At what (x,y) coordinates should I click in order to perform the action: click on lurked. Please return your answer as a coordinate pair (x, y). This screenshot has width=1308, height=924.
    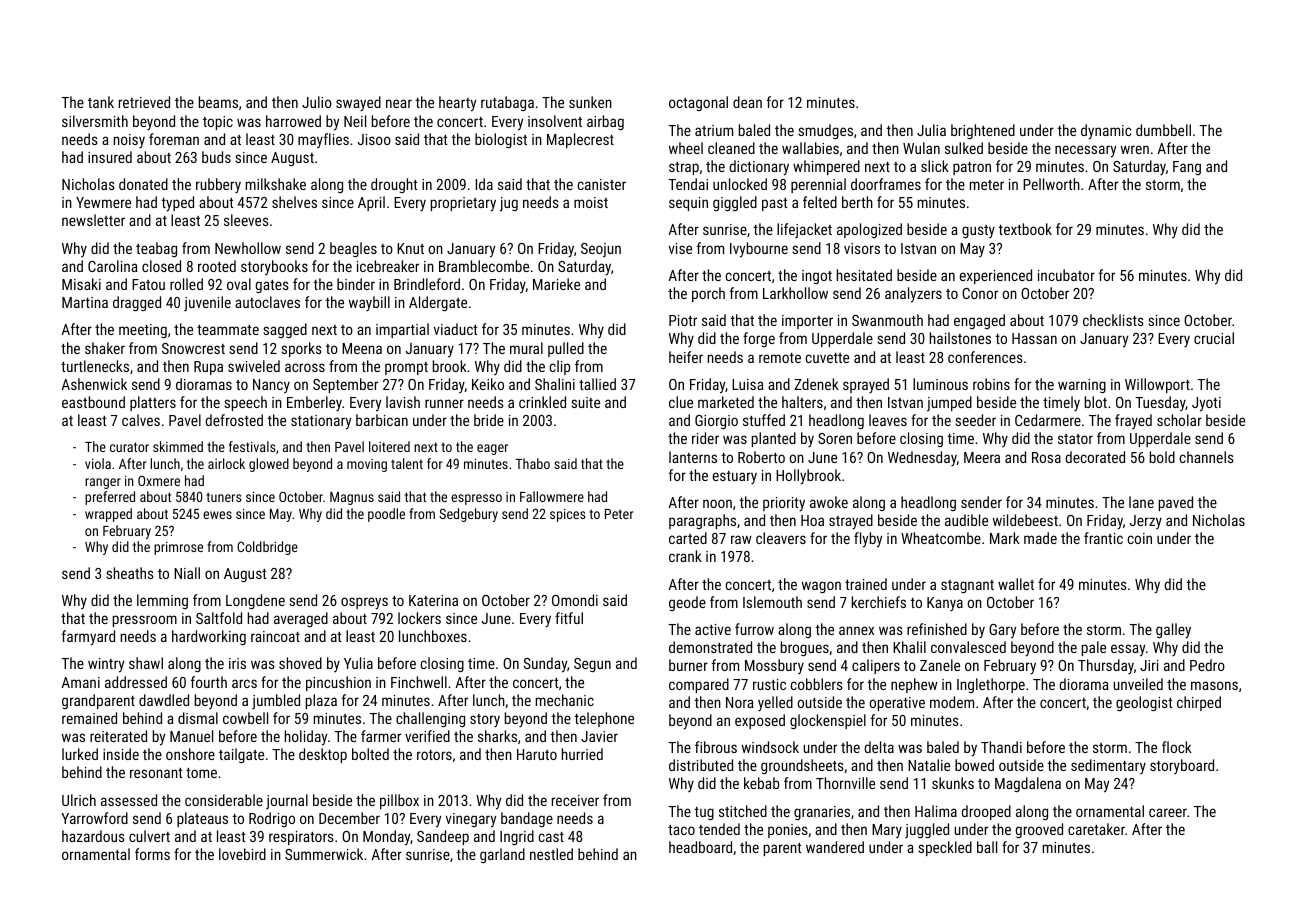
    Looking at the image, I should click on (80, 754).
